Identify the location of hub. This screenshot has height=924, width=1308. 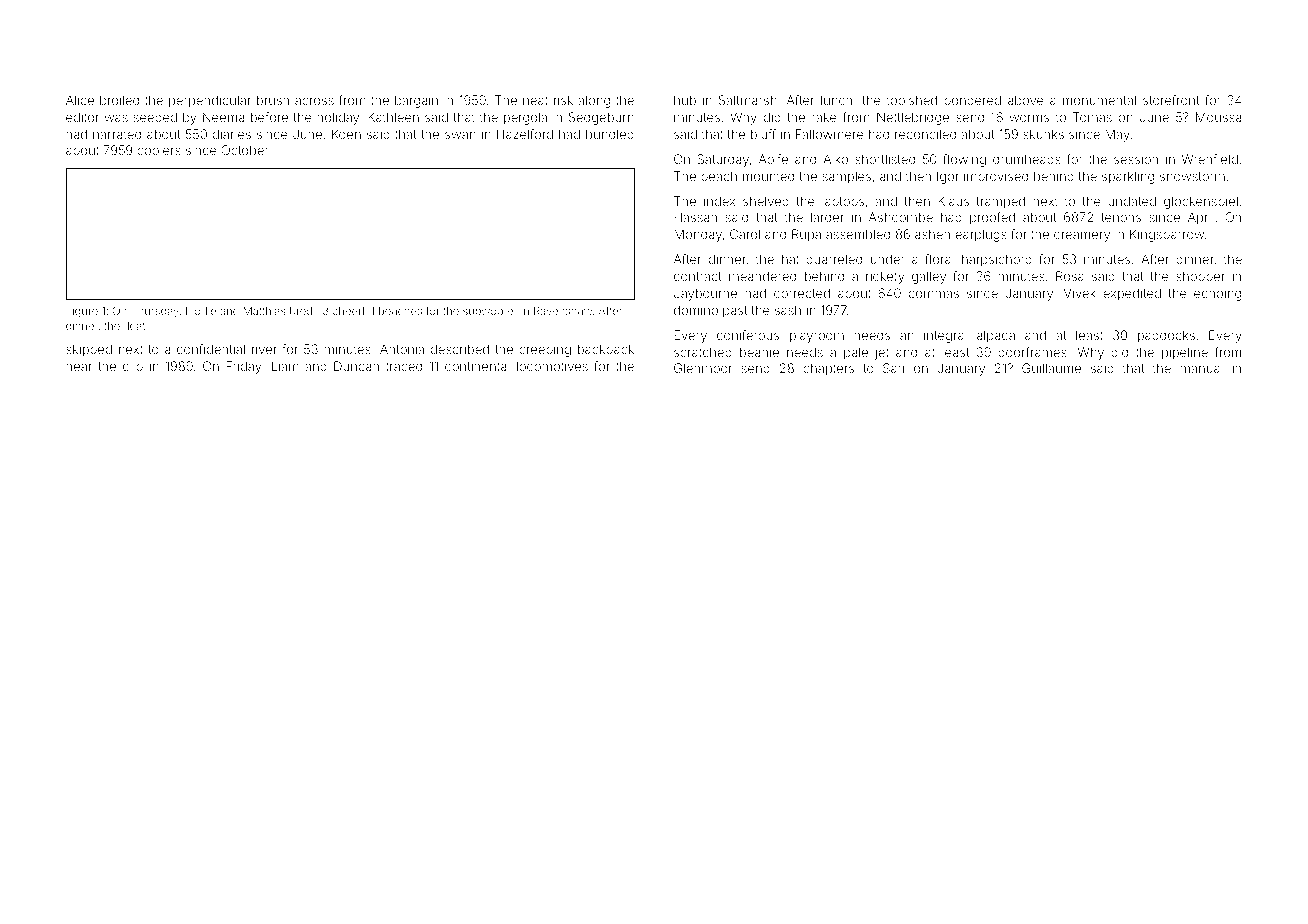
(685, 100).
